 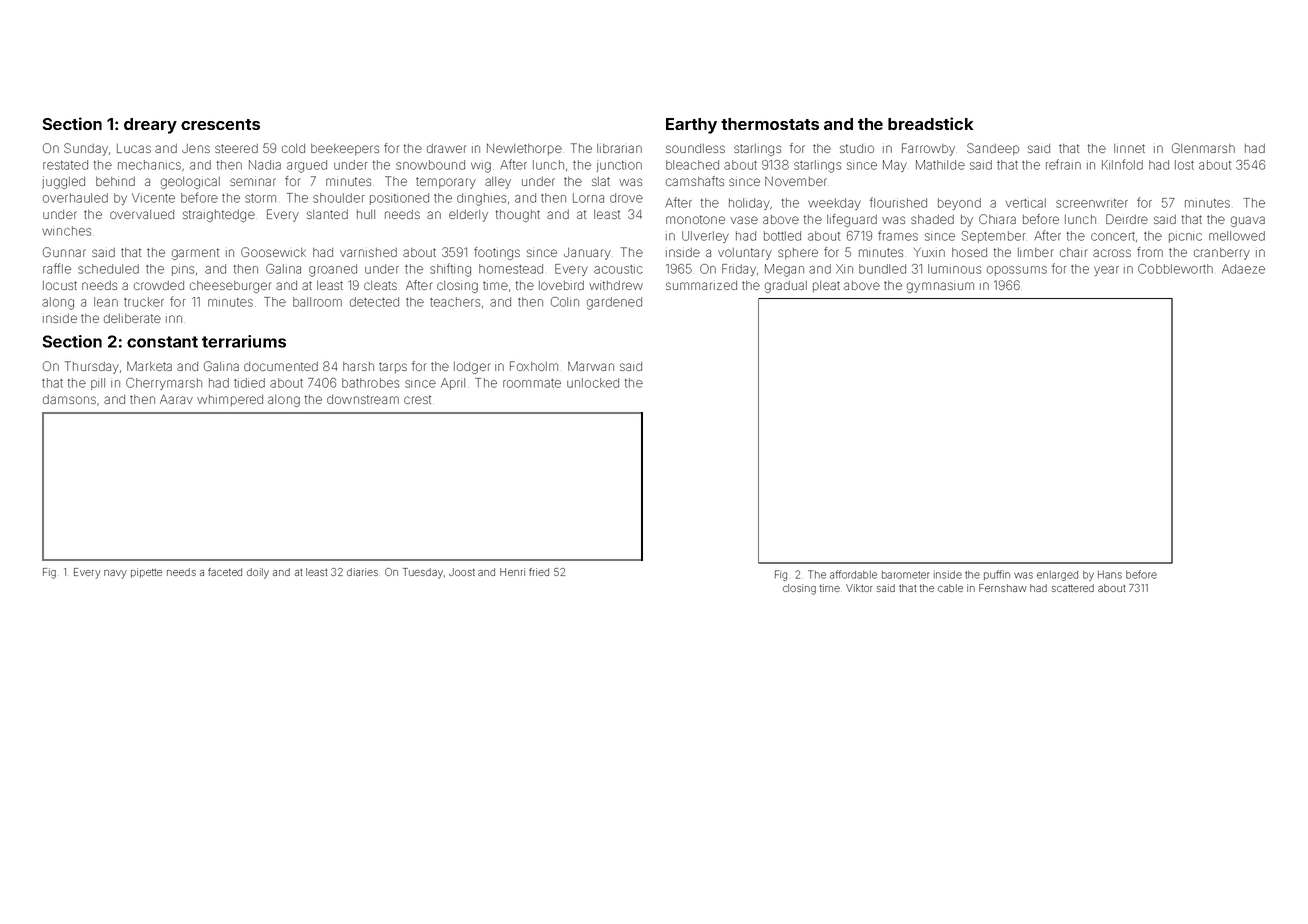 I want to click on Adaeze, so click(x=1243, y=269).
